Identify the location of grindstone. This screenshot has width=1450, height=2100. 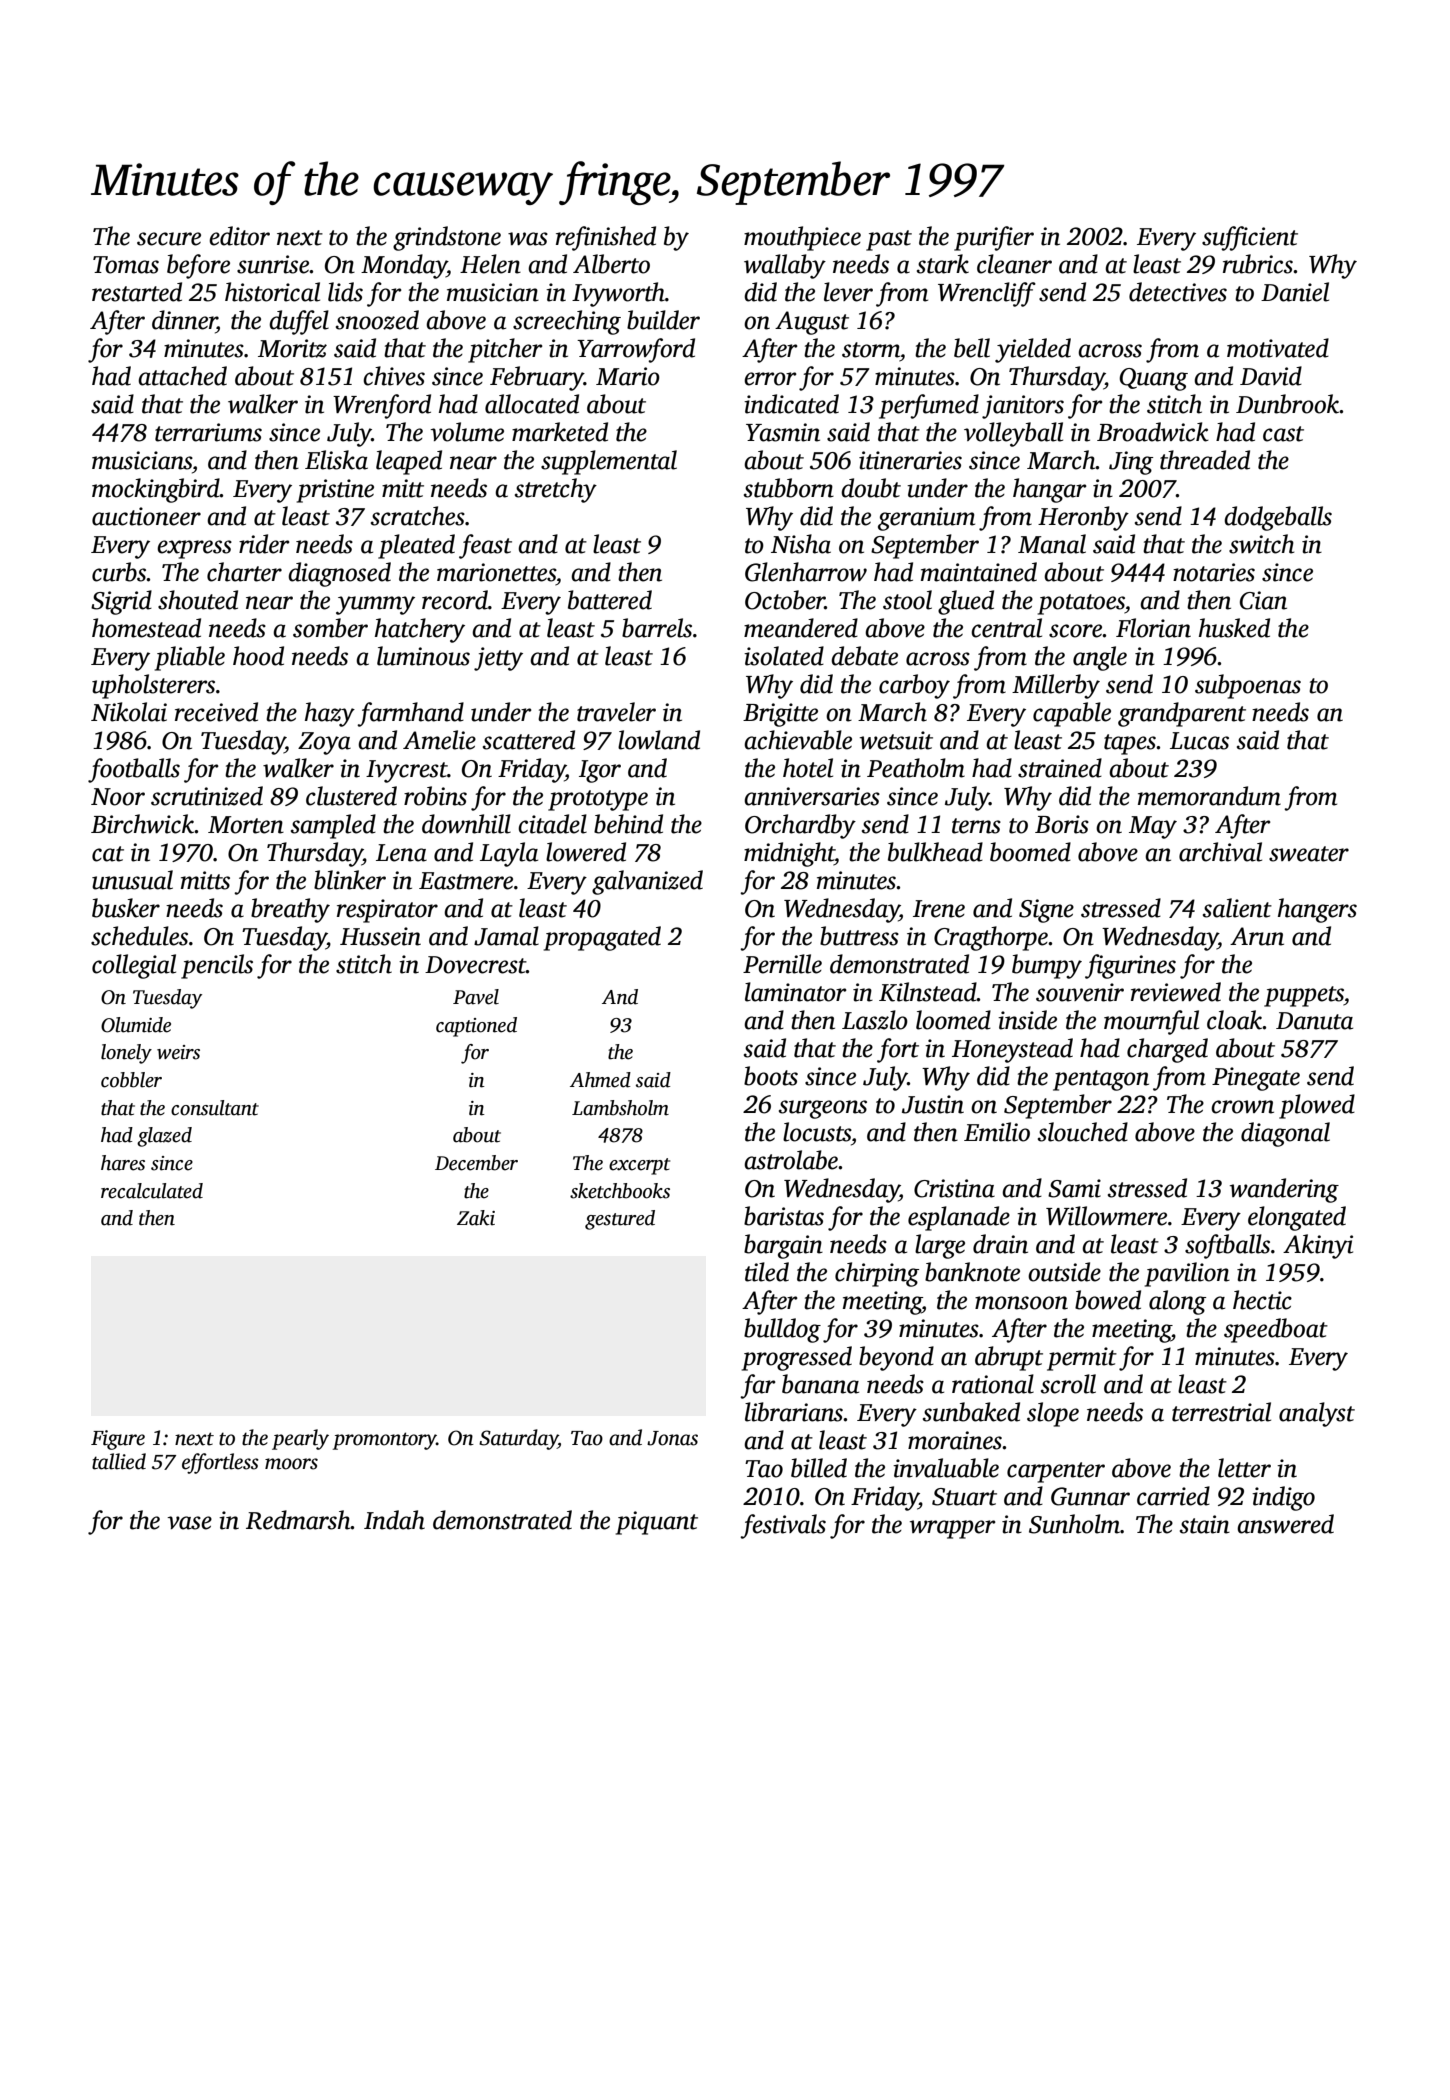
(447, 238).
